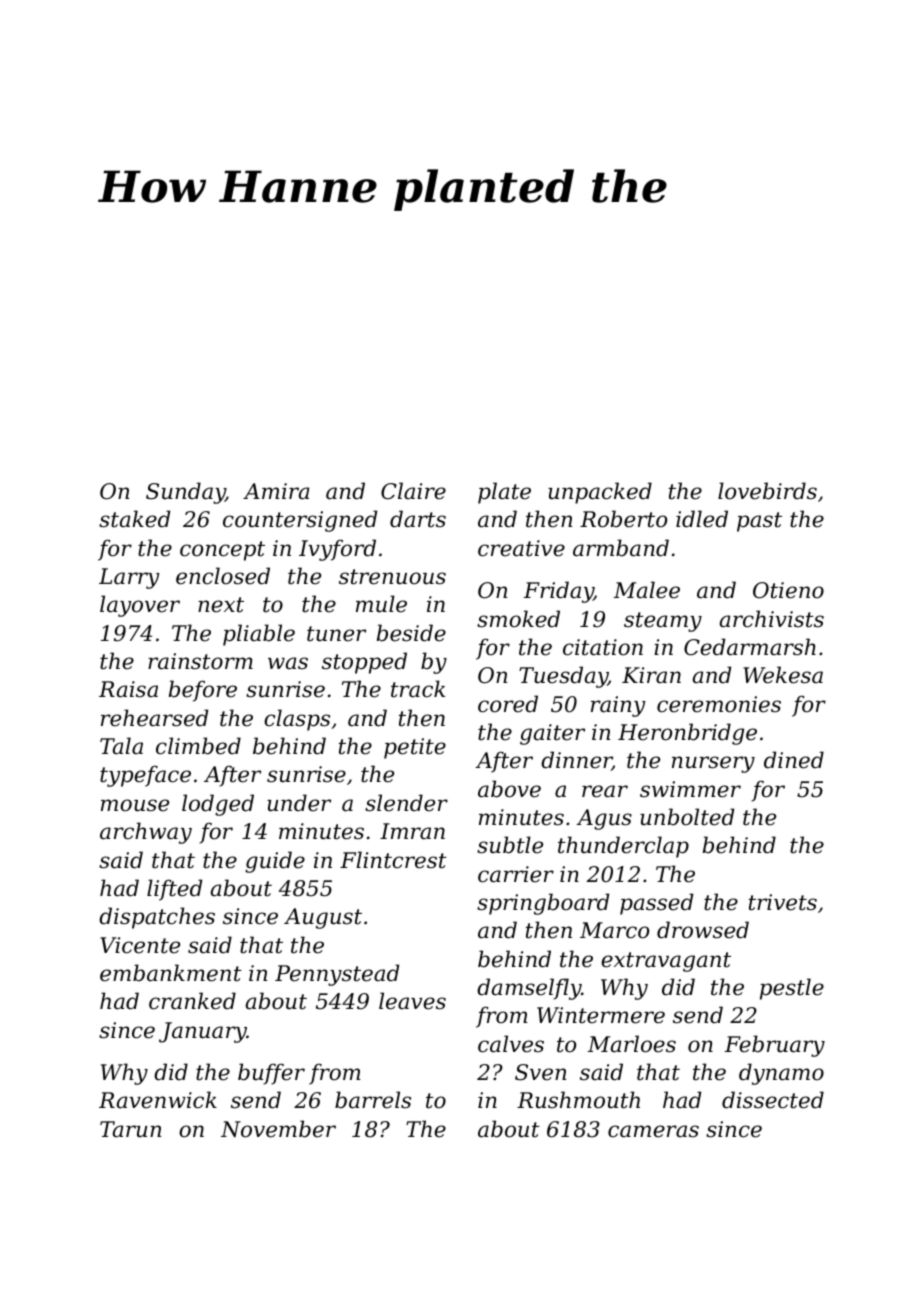  What do you see at coordinates (323, 918) in the screenshot?
I see `August` at bounding box center [323, 918].
